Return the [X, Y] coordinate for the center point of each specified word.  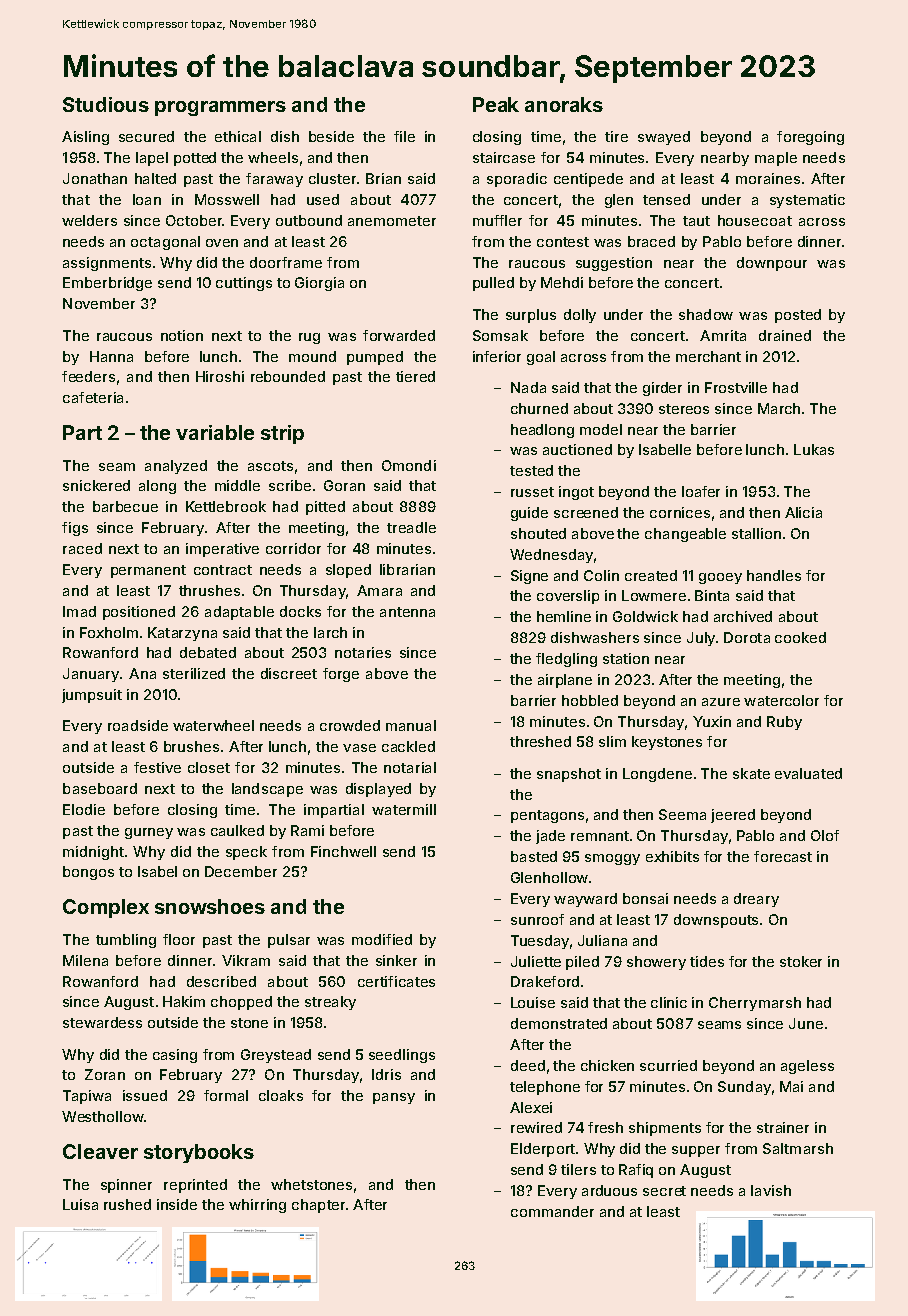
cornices [680, 512]
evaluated [808, 773]
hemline [564, 616]
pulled [493, 284]
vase [359, 748]
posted [798, 316]
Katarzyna [182, 634]
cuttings [244, 284]
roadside [138, 725]
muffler [497, 220]
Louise [533, 1002]
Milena [85, 960]
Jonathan [95, 178]
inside [177, 1204]
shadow [706, 314]
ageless [807, 1067]
